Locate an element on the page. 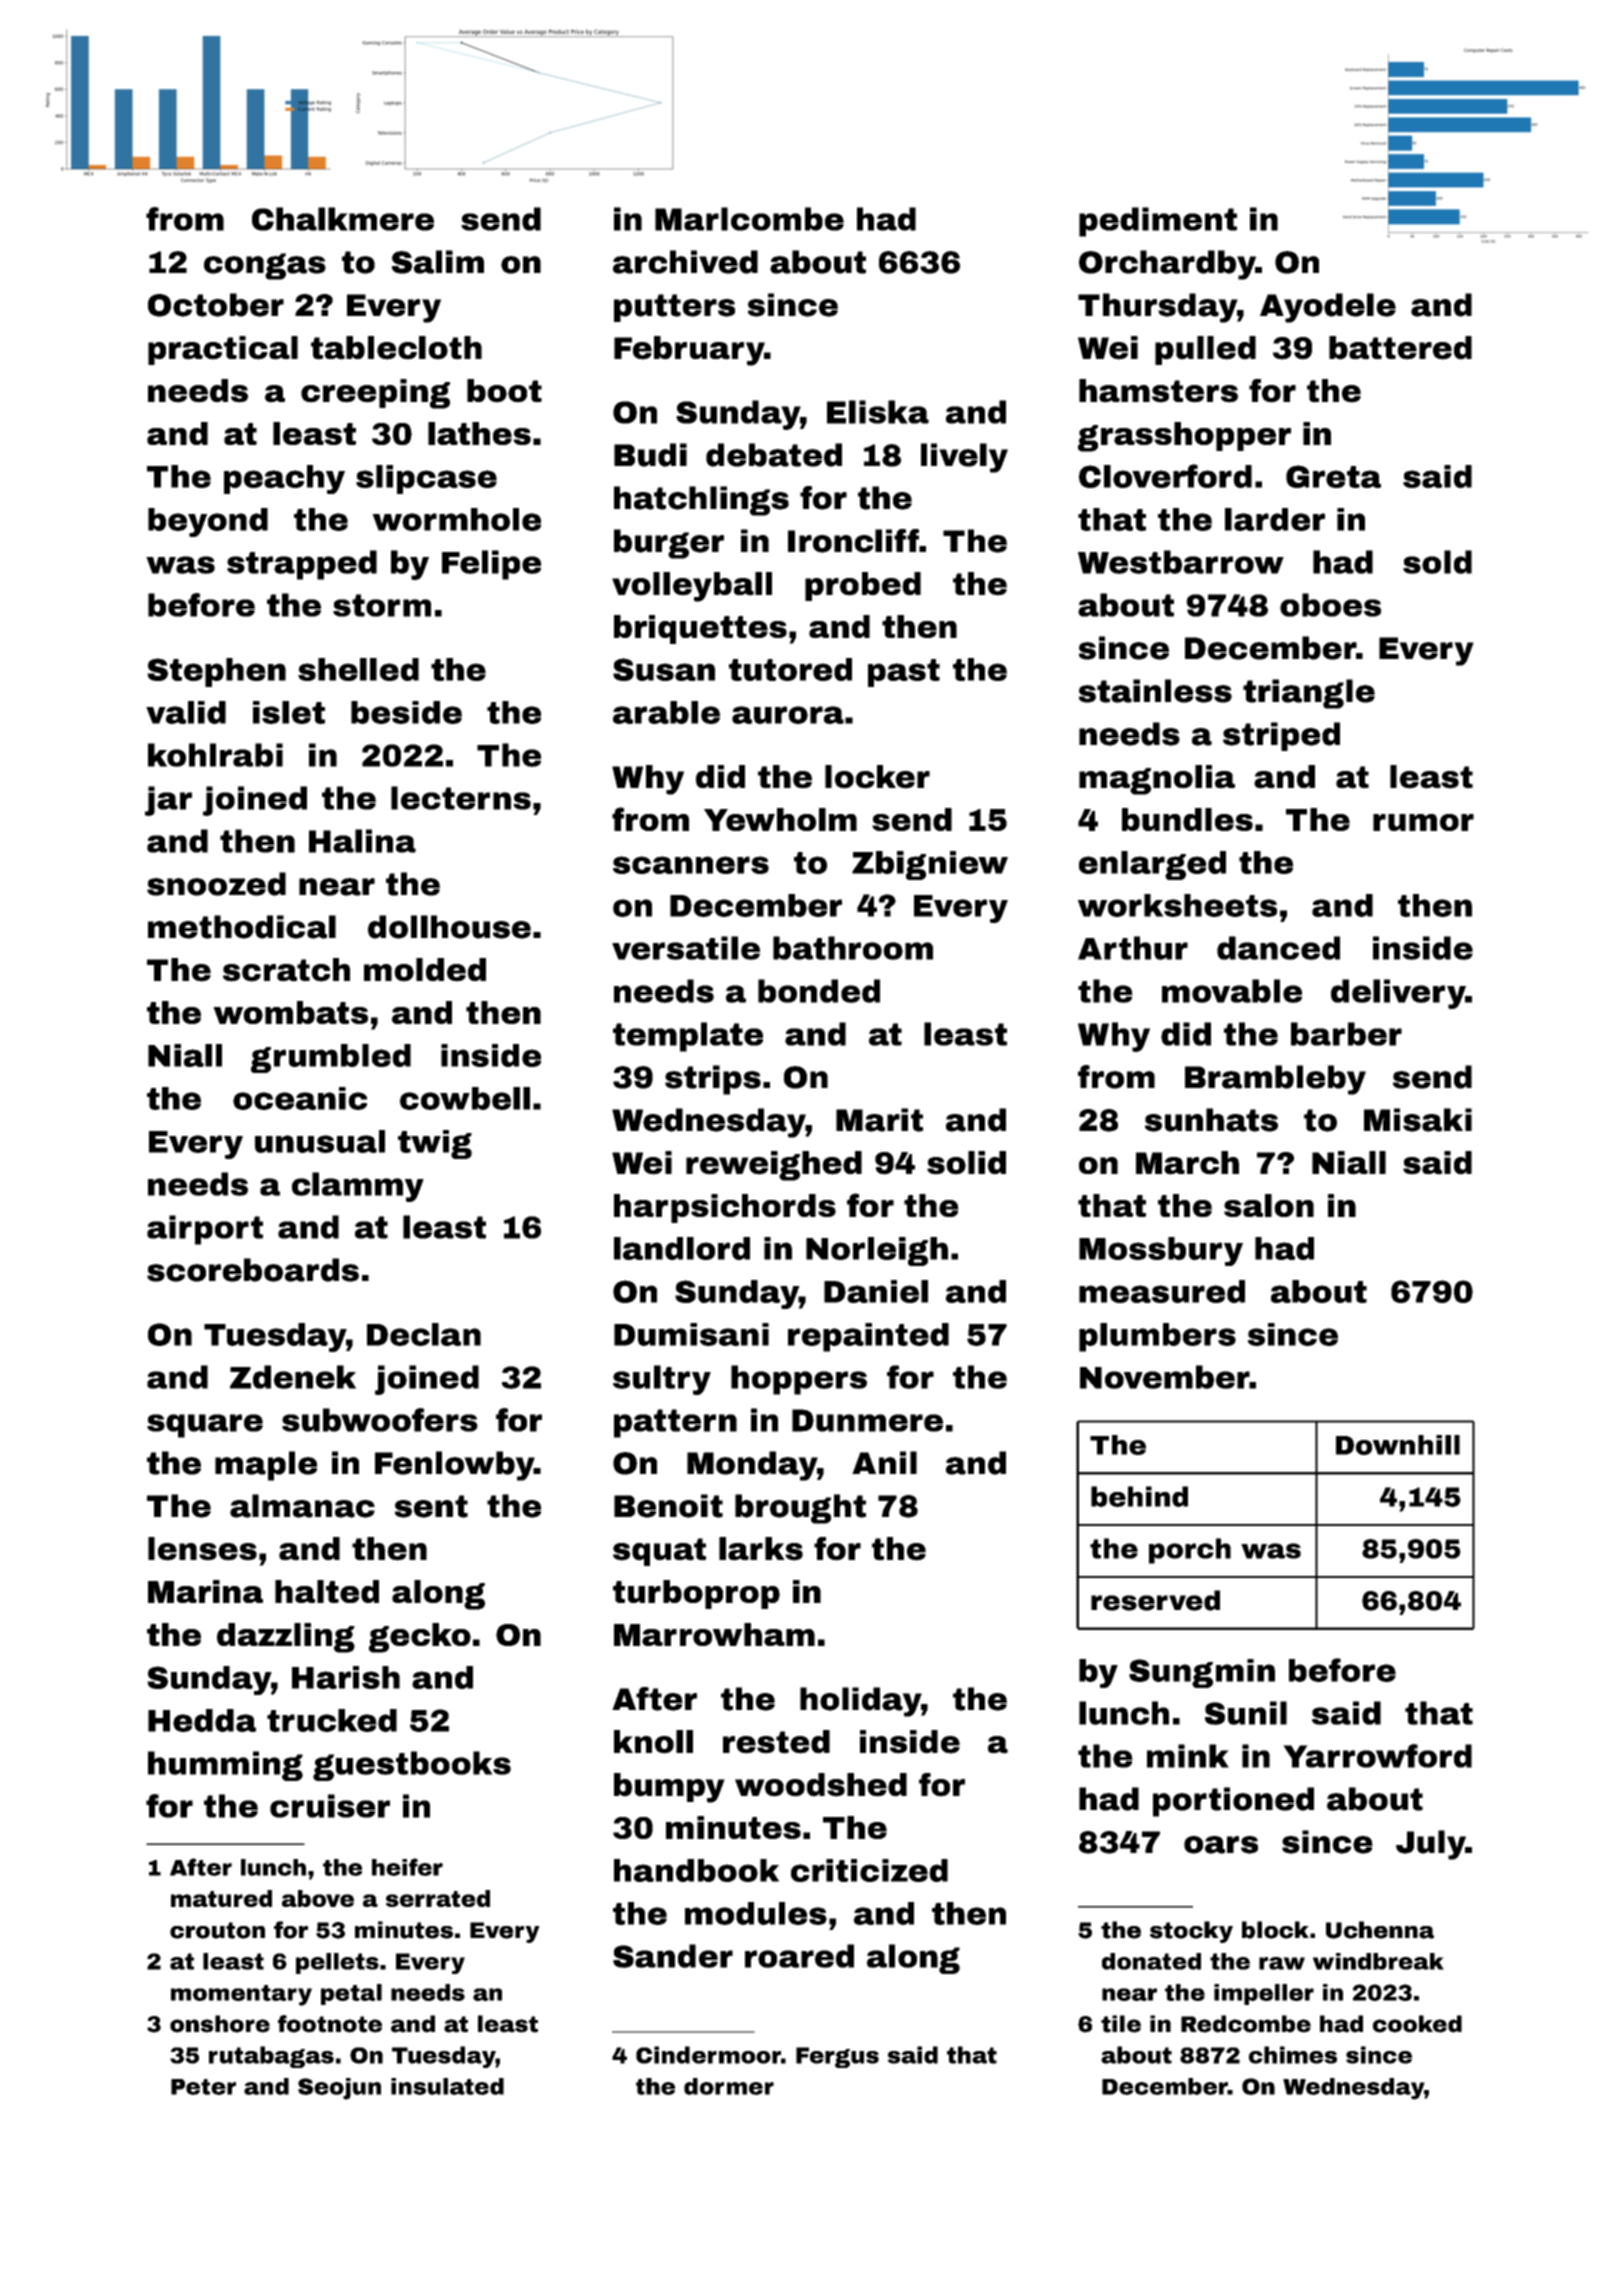 The height and width of the document is (2292, 1620). locker is located at coordinates (877, 777).
